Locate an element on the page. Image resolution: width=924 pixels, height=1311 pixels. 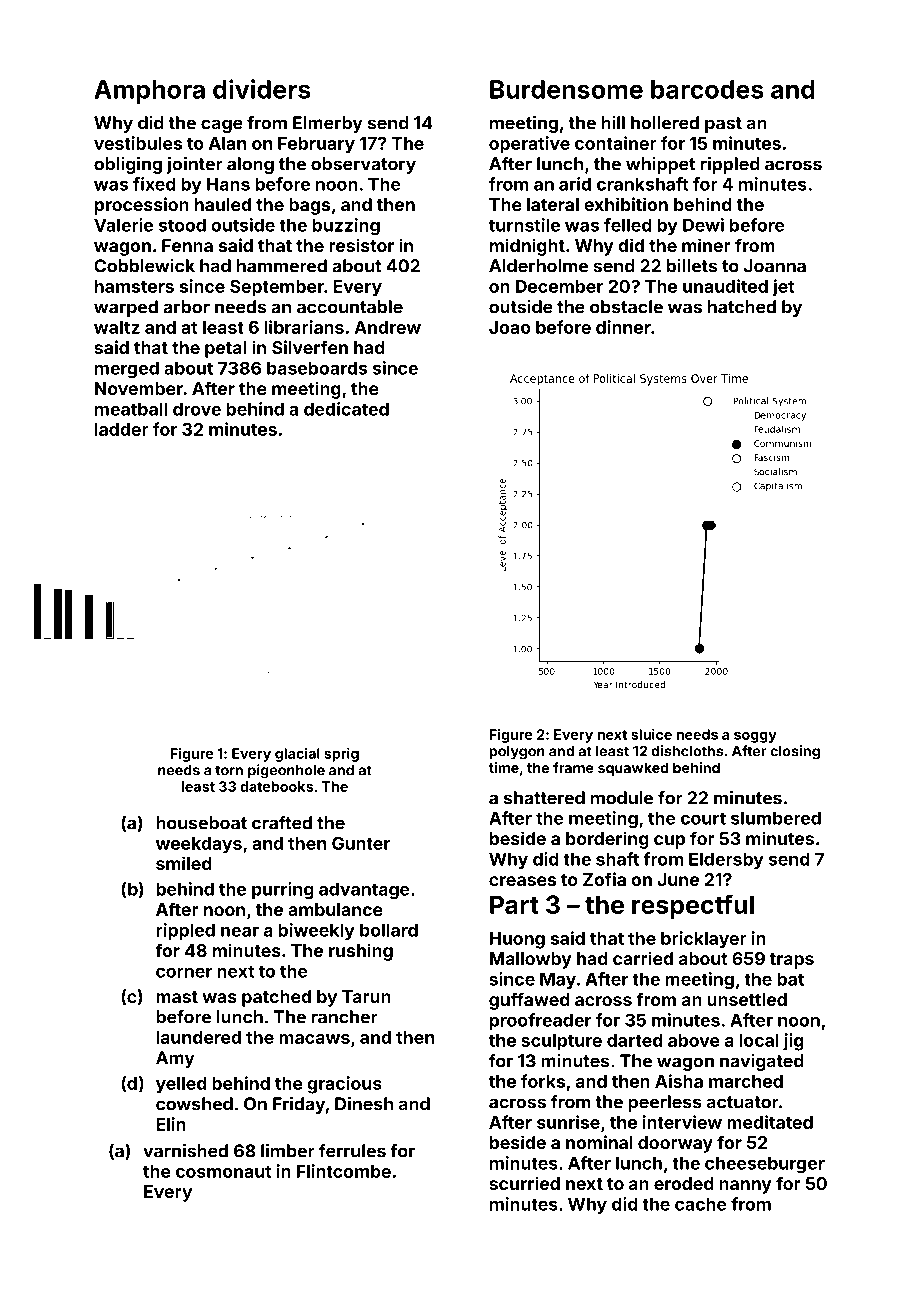
dedicated is located at coordinates (346, 409).
